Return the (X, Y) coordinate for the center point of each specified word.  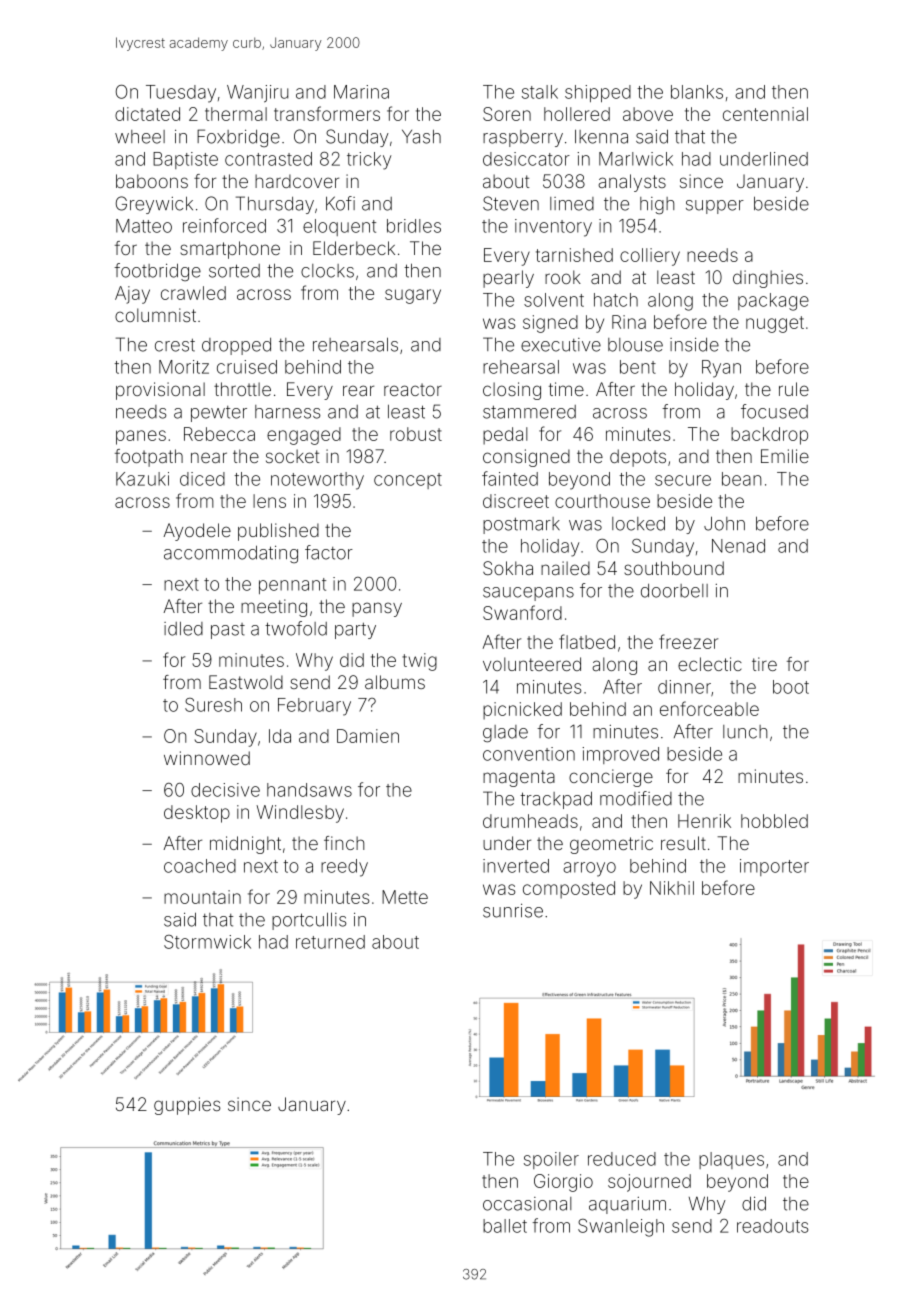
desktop (197, 814)
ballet (505, 1226)
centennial (765, 114)
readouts (772, 1226)
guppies (187, 1106)
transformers (327, 113)
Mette (405, 897)
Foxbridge (238, 138)
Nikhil (672, 888)
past (228, 631)
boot (791, 687)
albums (395, 682)
